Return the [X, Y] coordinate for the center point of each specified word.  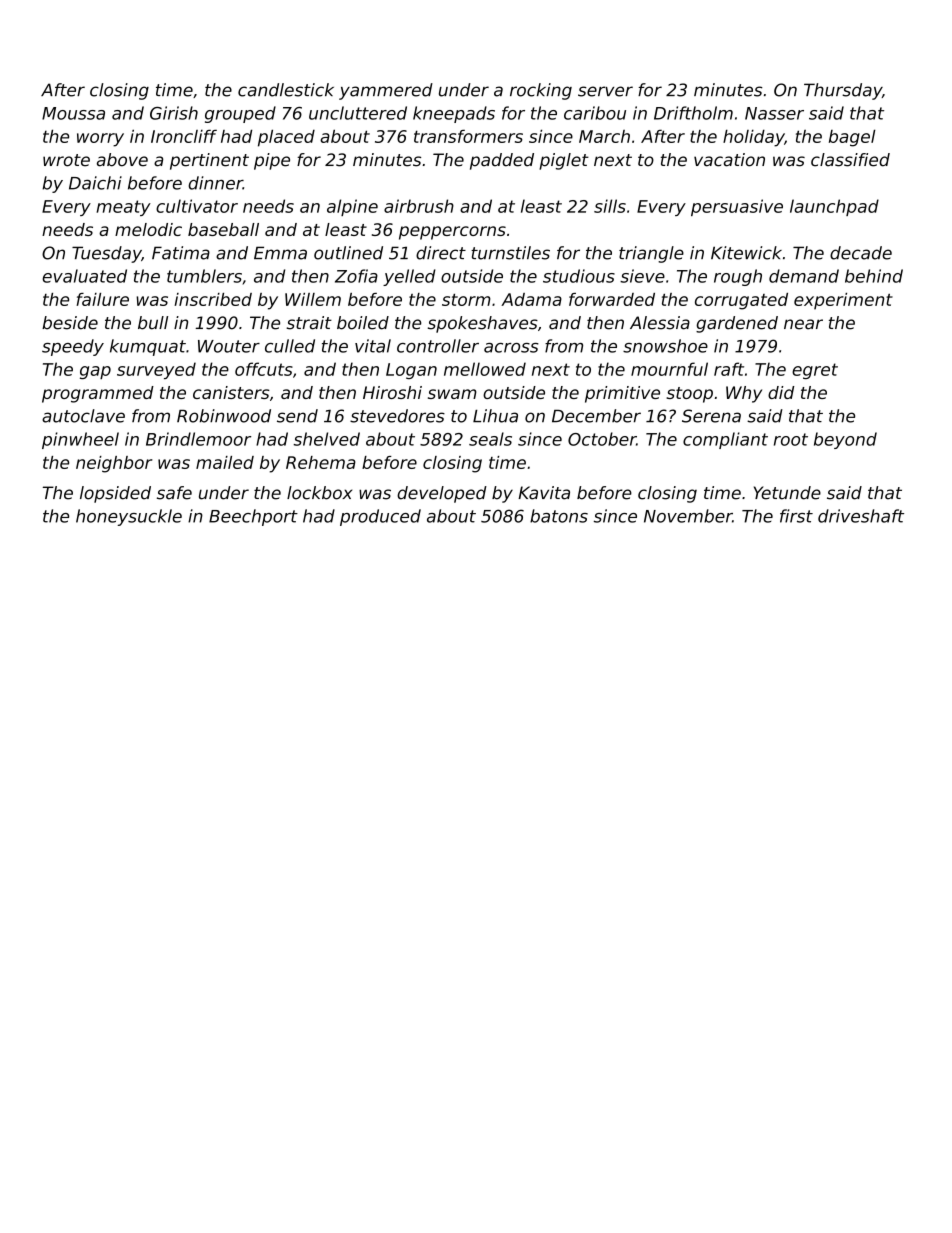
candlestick [286, 90]
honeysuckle [129, 517]
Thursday [843, 91]
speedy [73, 347]
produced [380, 517]
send [297, 416]
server [605, 91]
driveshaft [861, 516]
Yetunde [787, 493]
